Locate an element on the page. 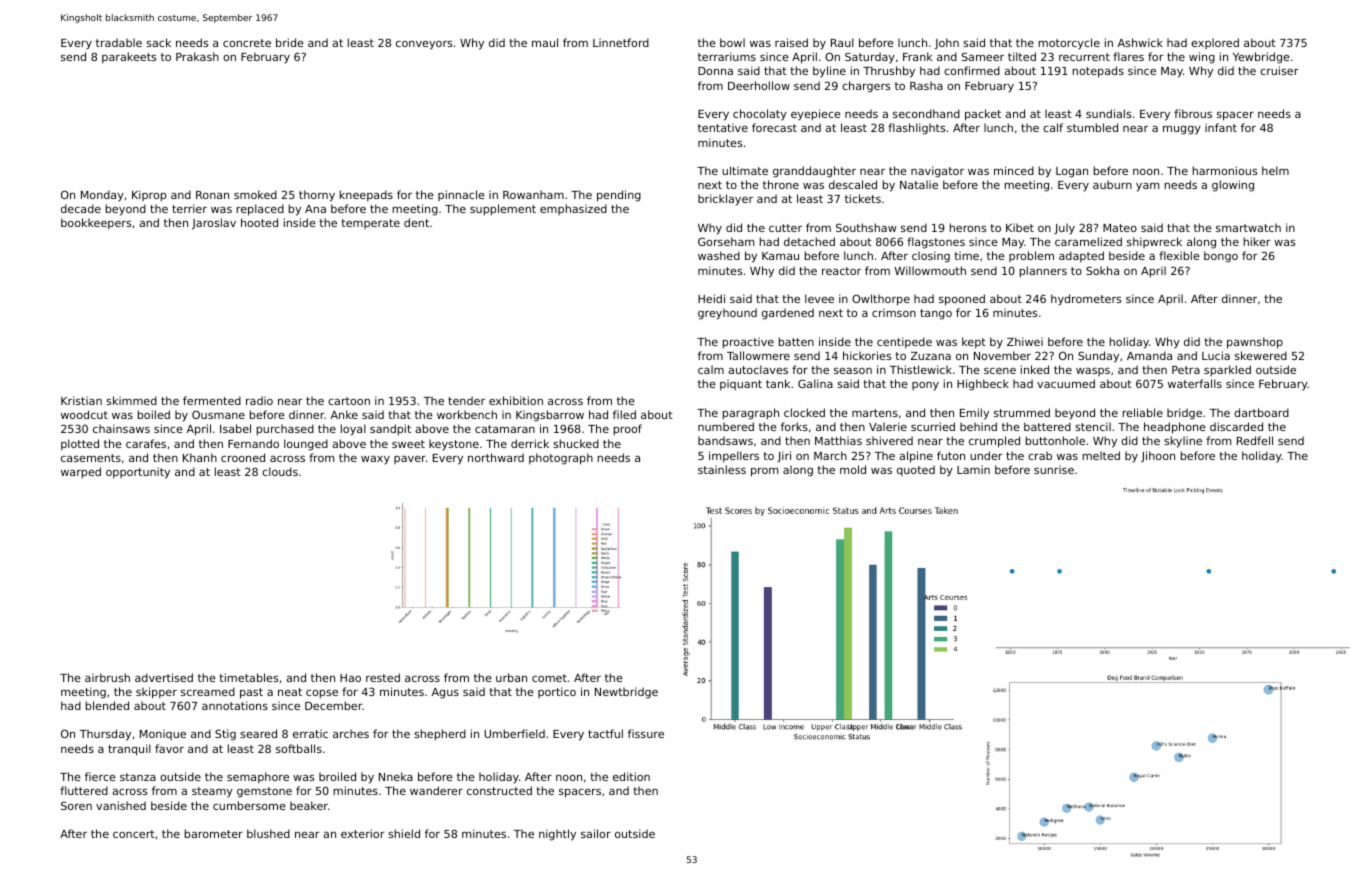 This document has width=1372, height=887. sack is located at coordinates (158, 42).
